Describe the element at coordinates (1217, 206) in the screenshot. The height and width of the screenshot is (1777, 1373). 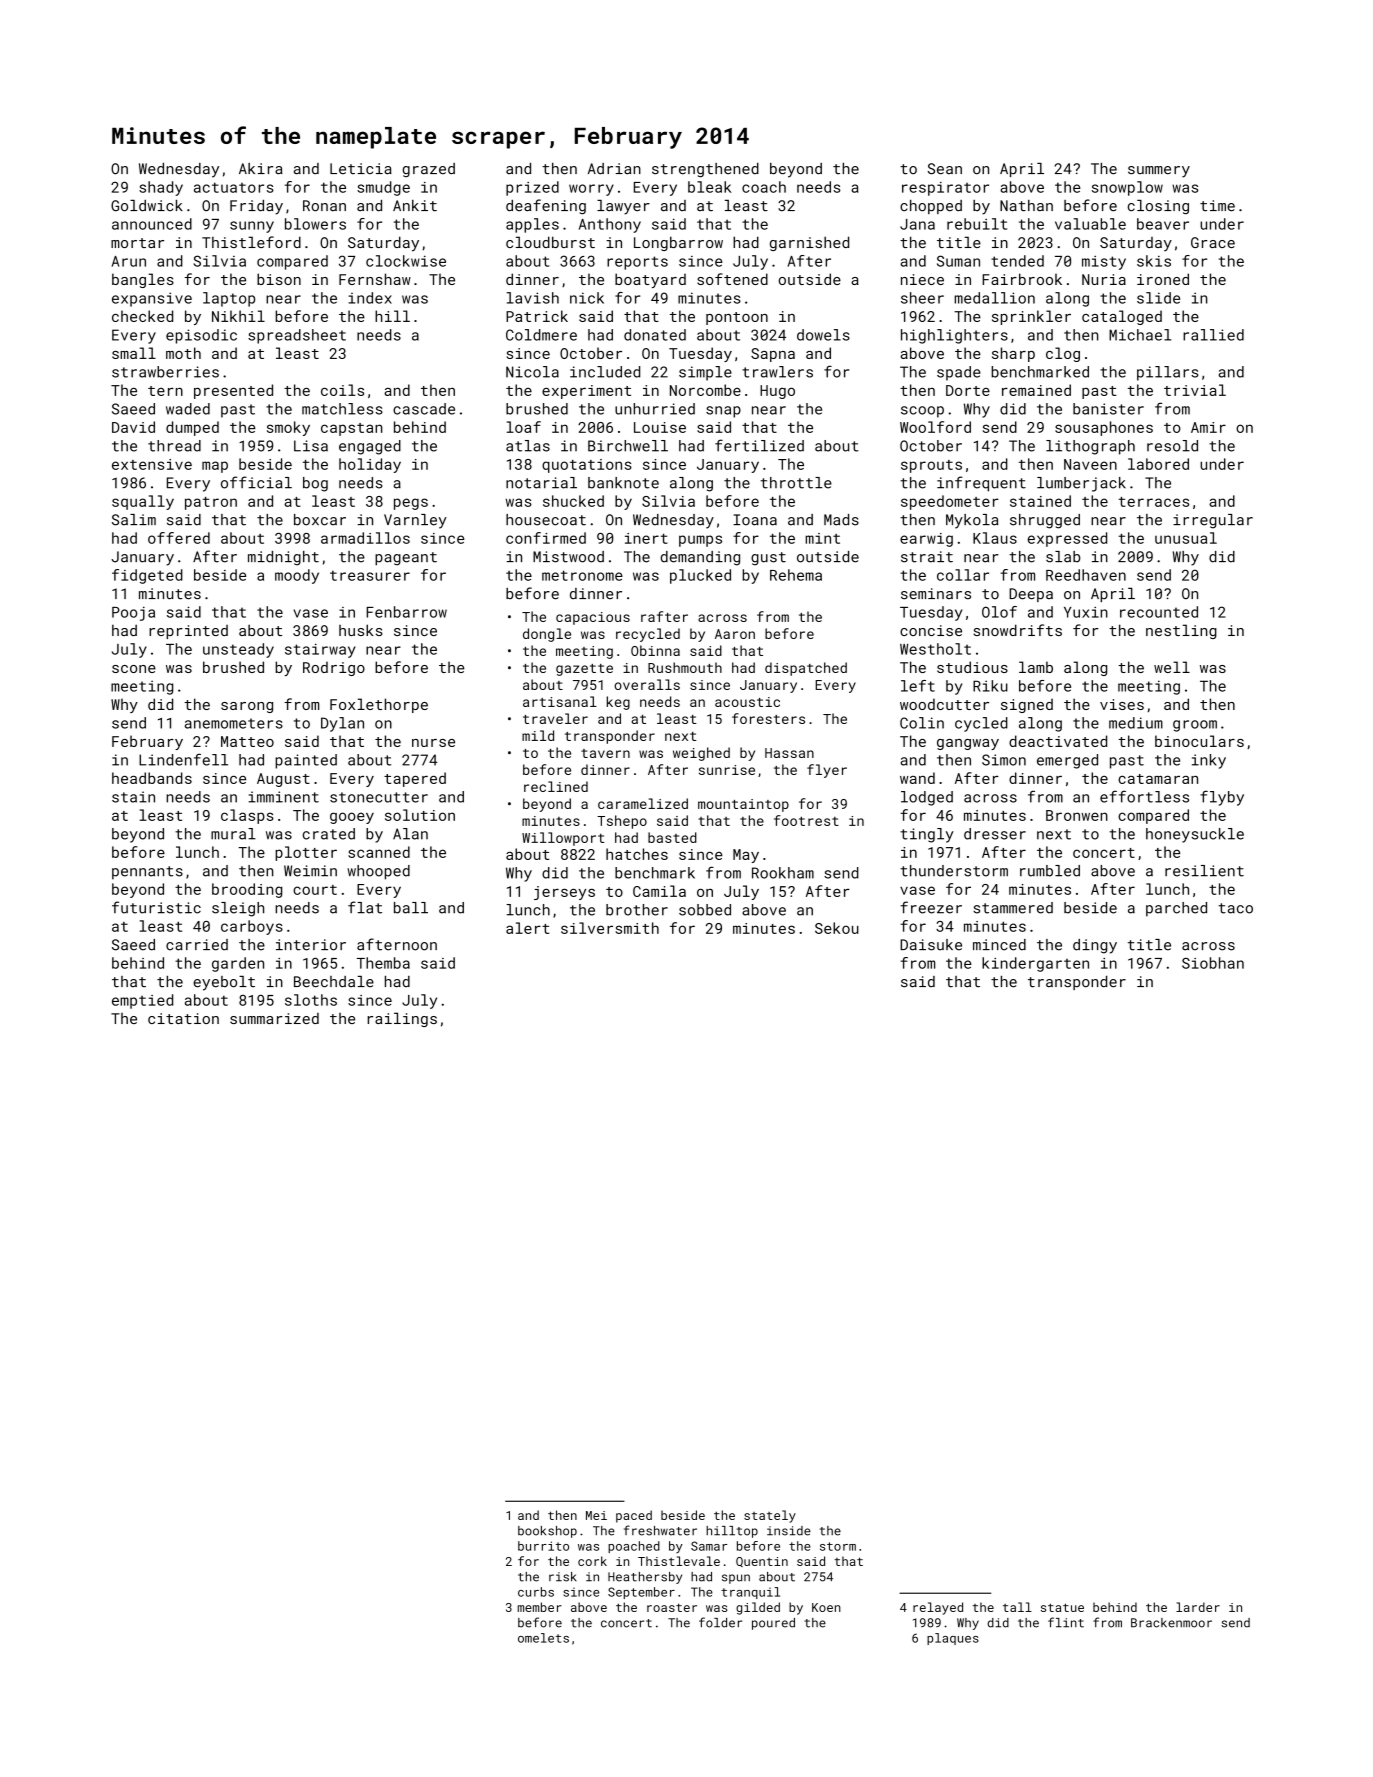
I see `time` at that location.
